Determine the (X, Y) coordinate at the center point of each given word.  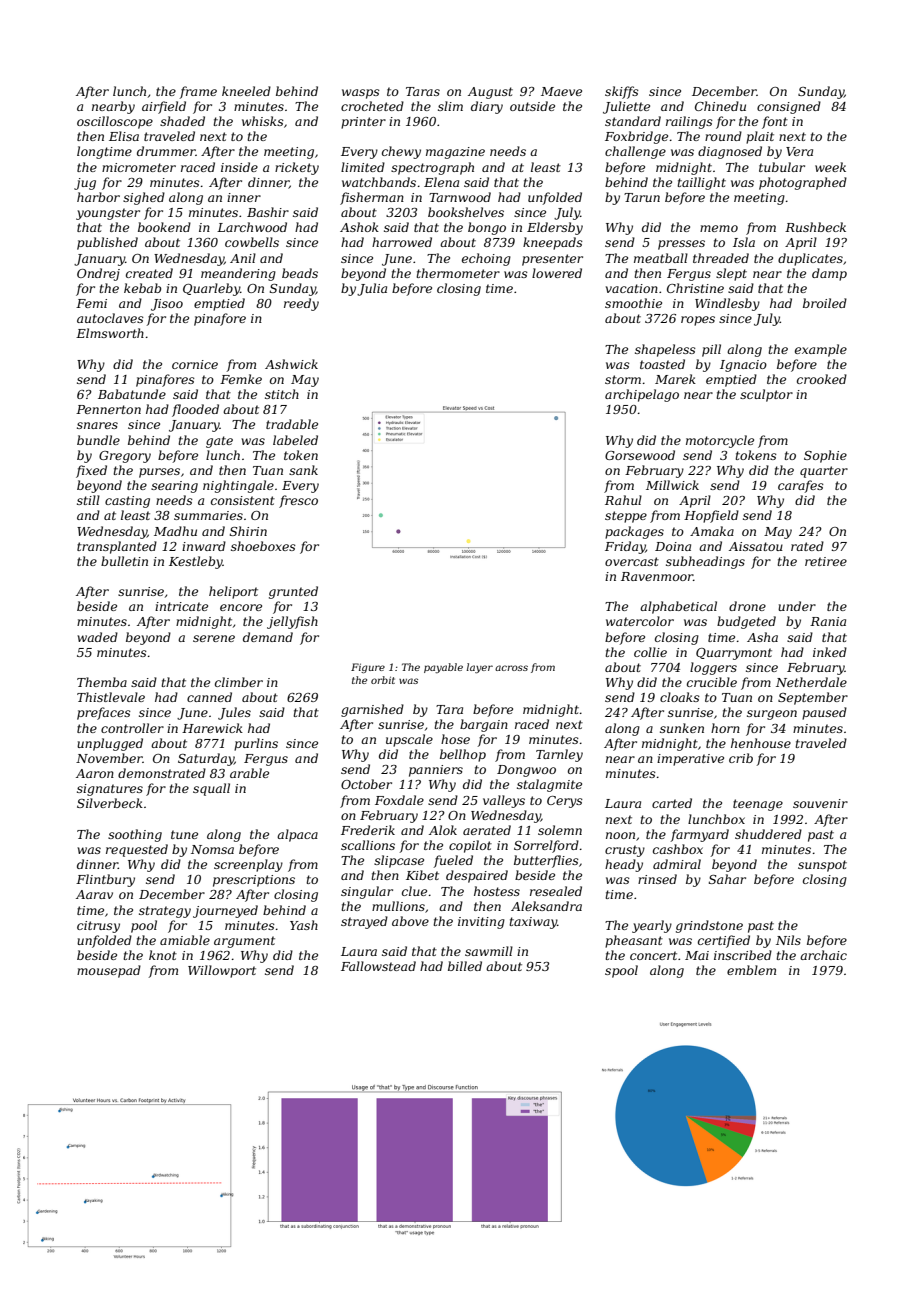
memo (719, 228)
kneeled (246, 91)
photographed (803, 183)
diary (487, 107)
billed (465, 966)
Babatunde (132, 394)
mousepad (109, 971)
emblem (751, 970)
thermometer (458, 273)
